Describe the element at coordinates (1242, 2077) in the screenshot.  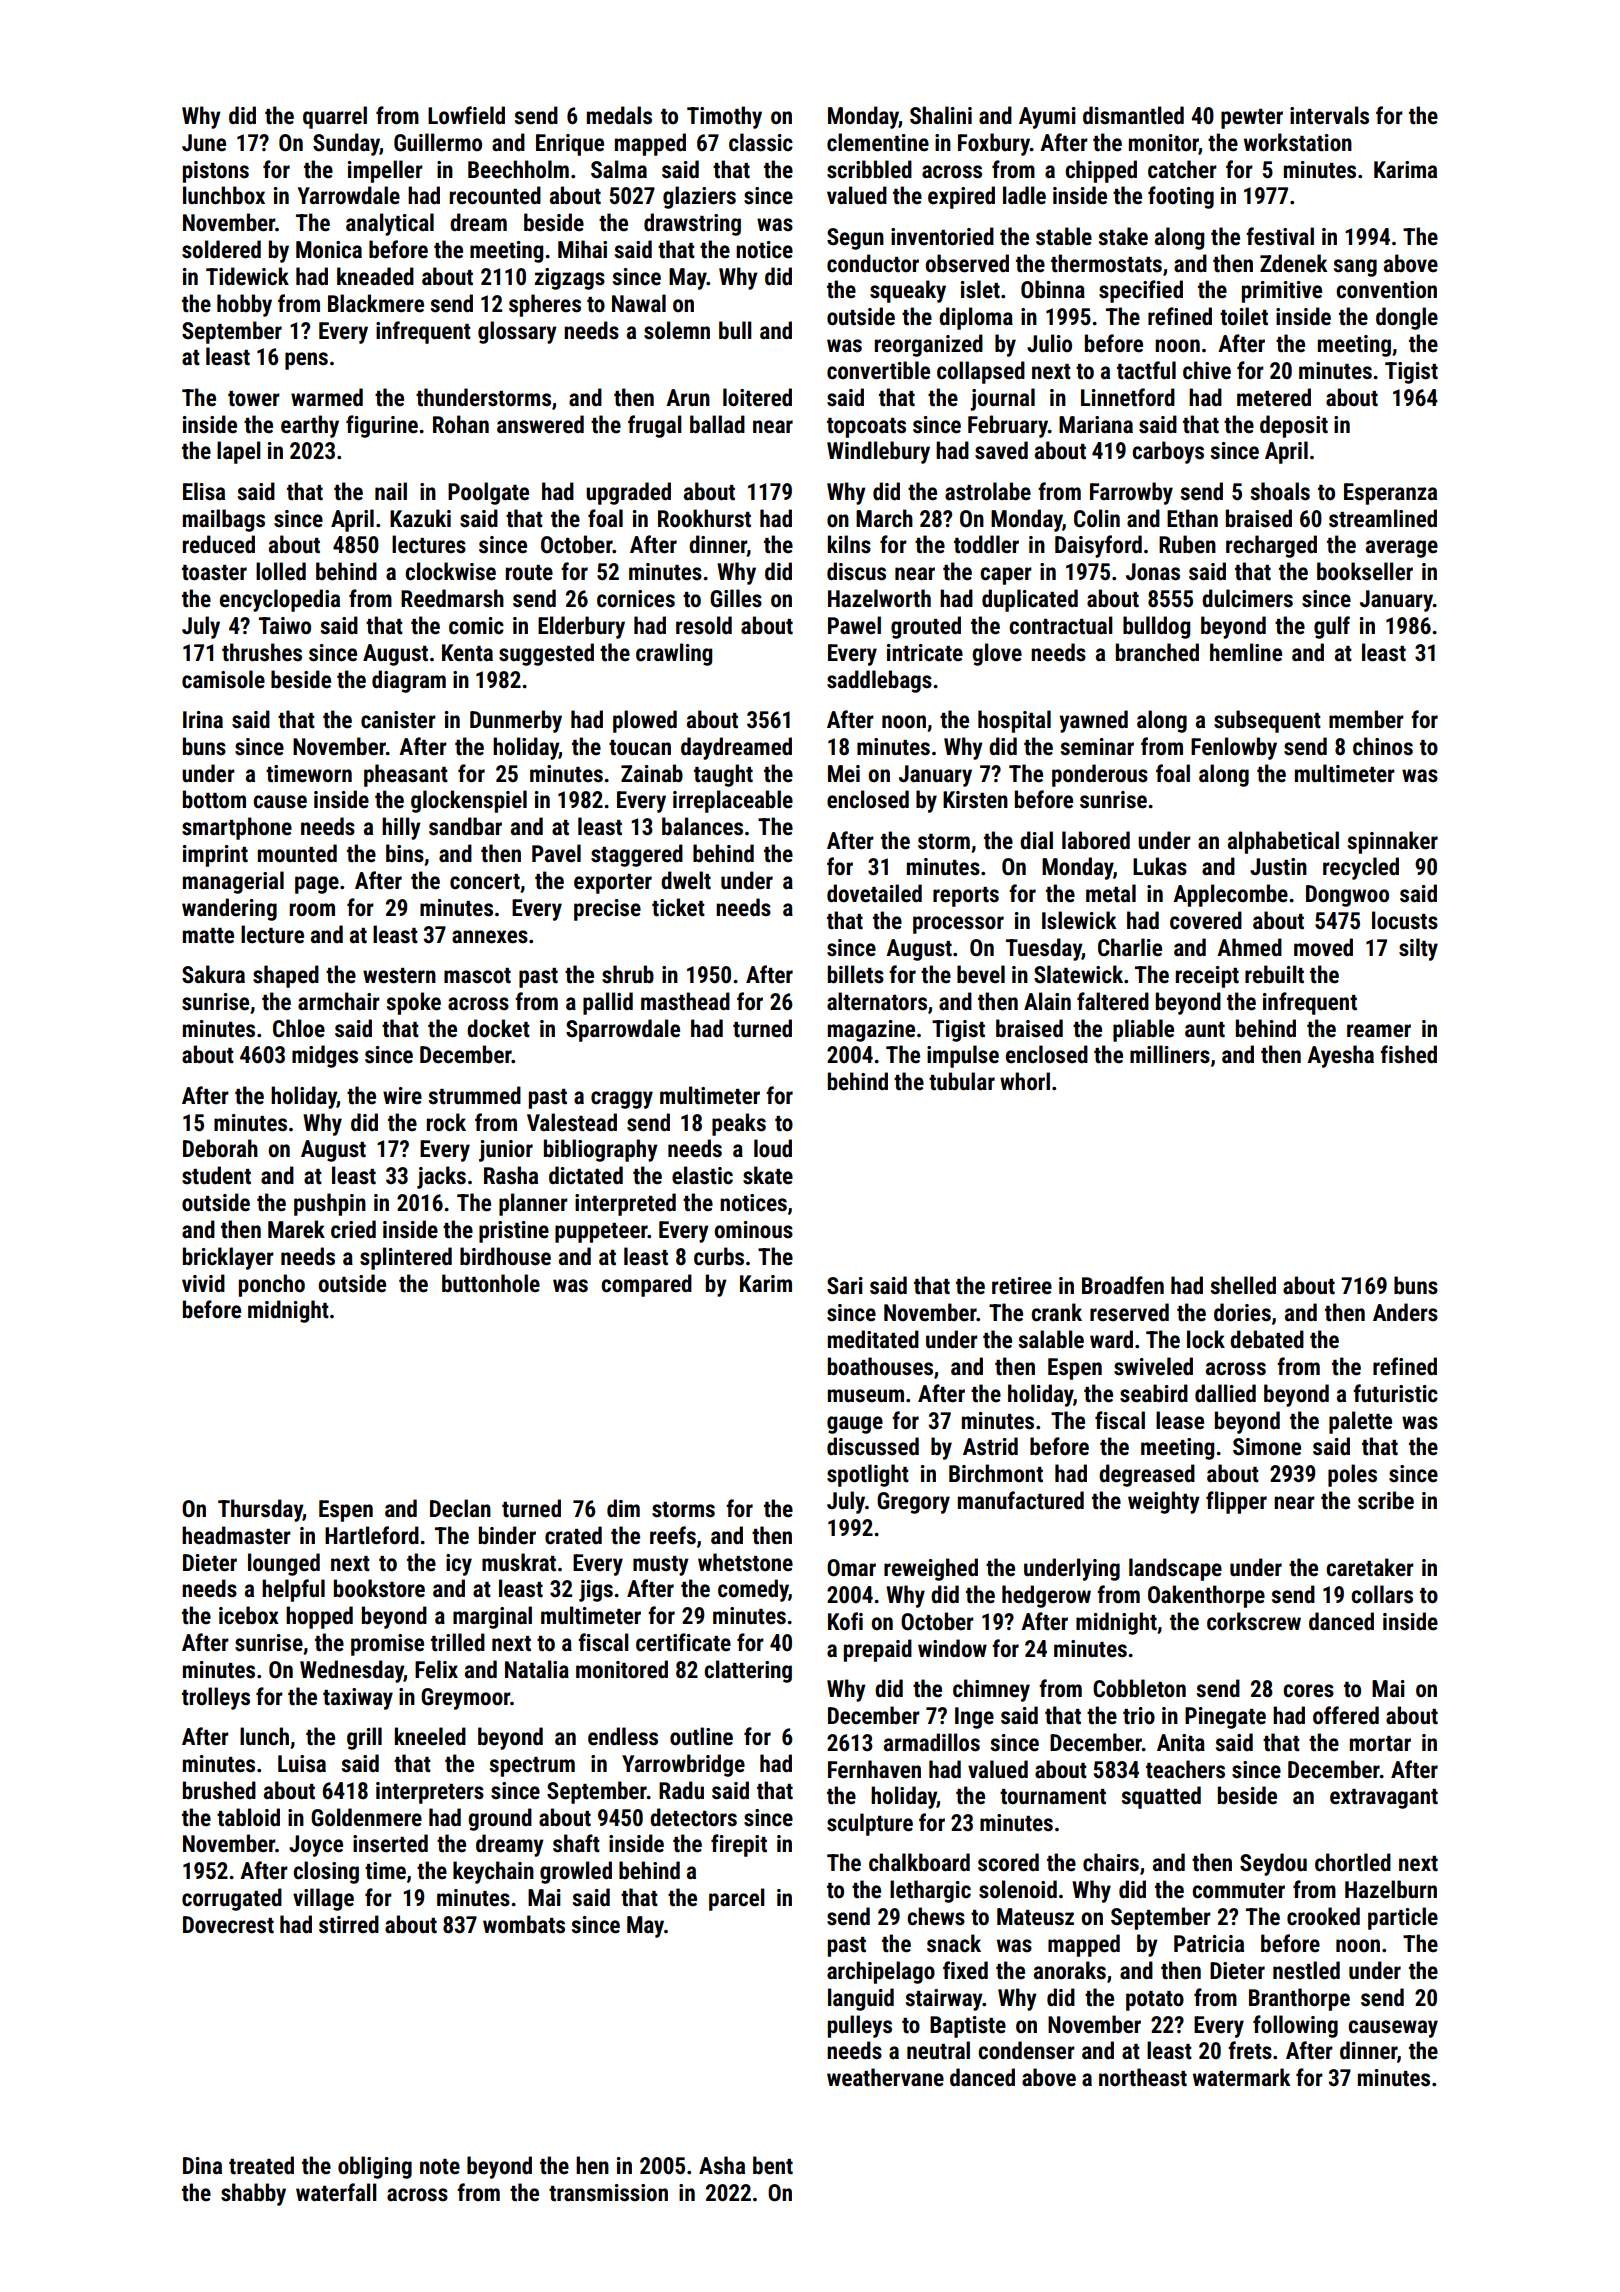
I see `watermark` at that location.
